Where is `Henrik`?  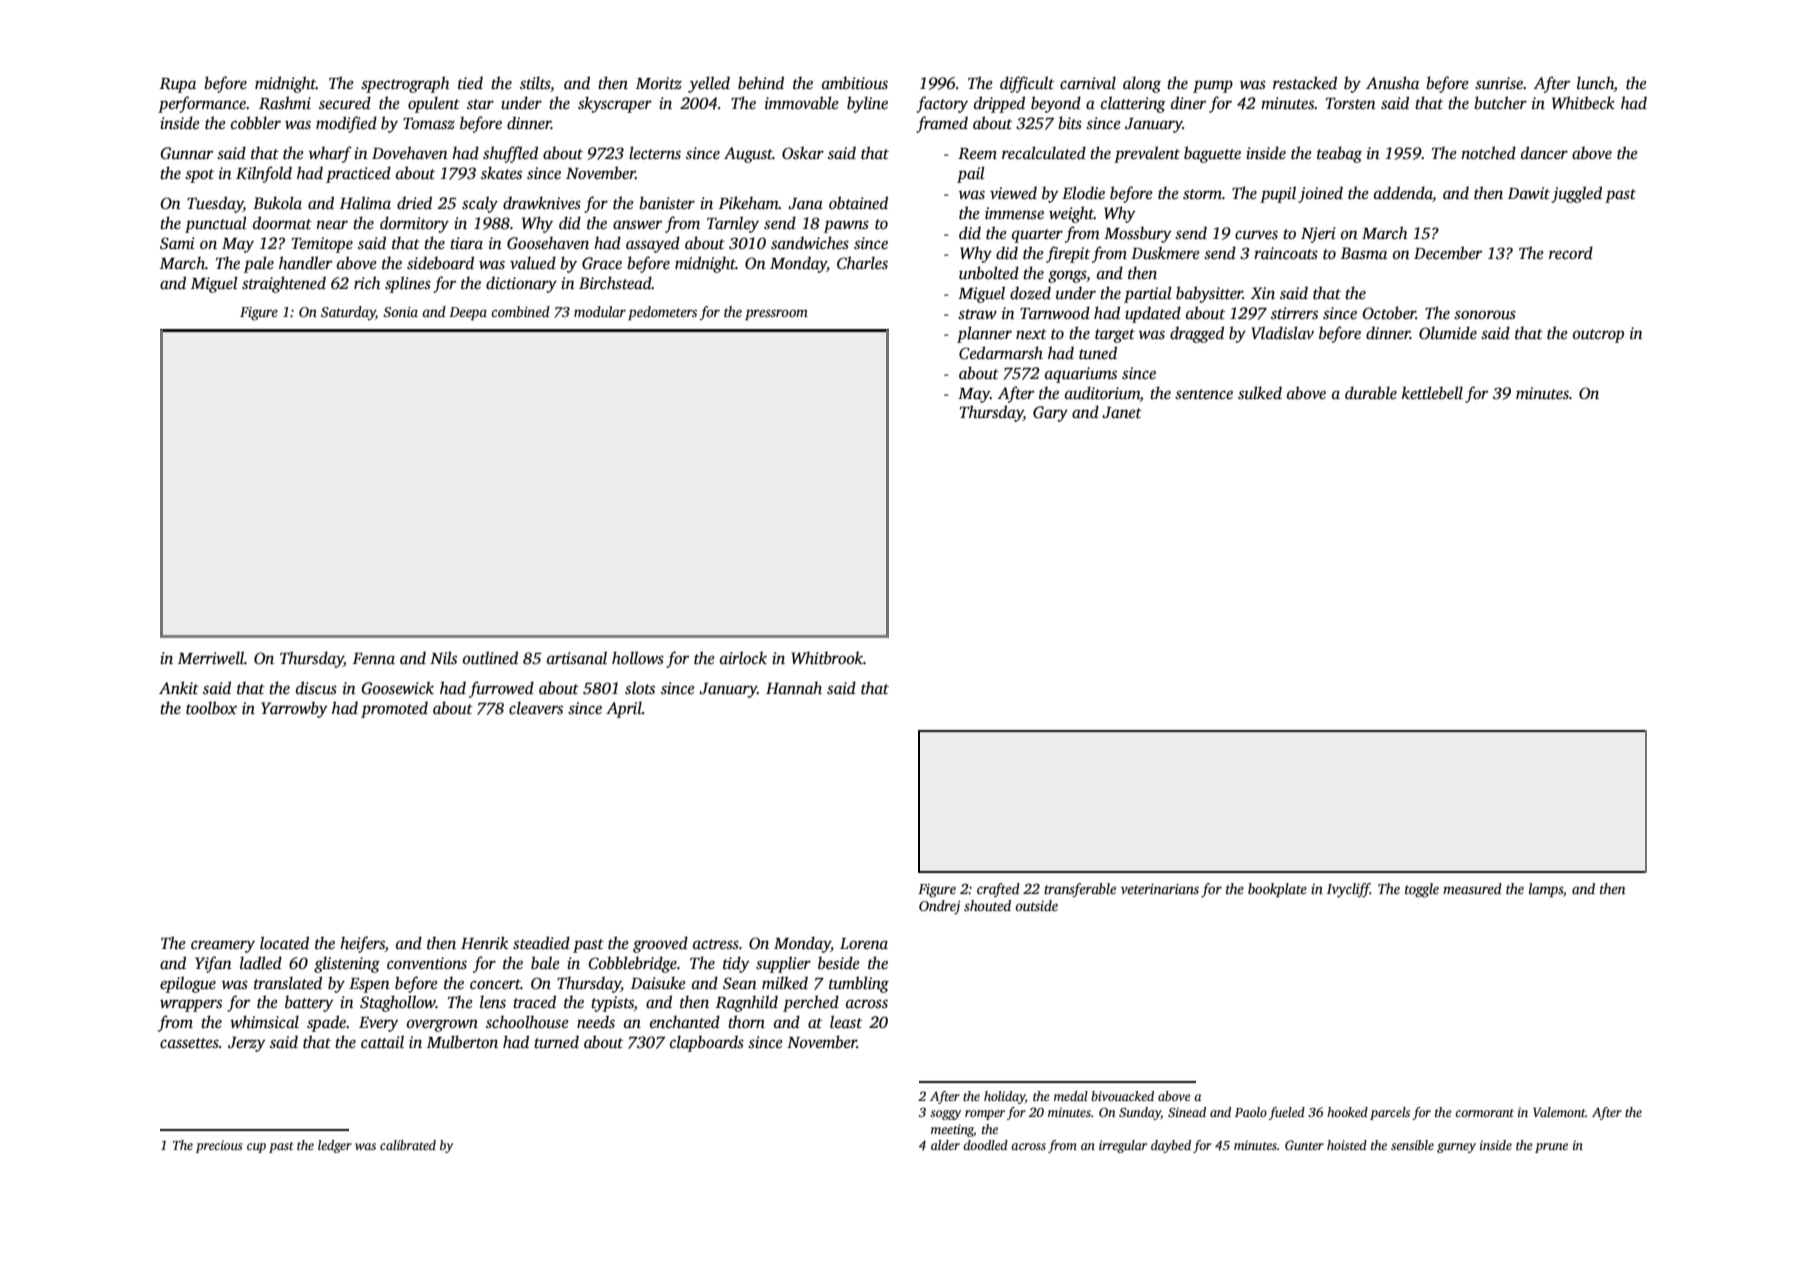
Henrik is located at coordinates (484, 943).
